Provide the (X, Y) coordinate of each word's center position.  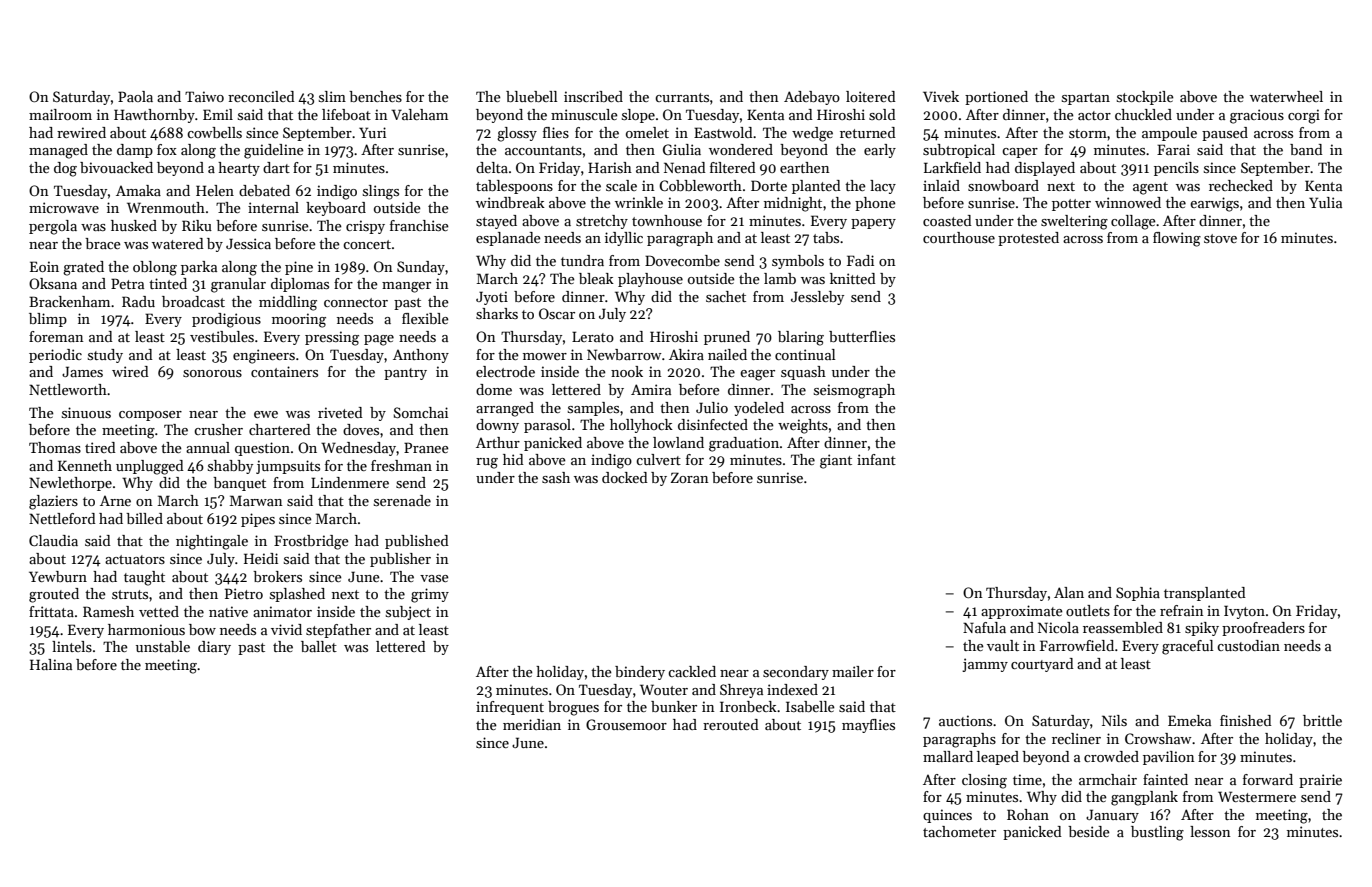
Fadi (860, 260)
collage (1133, 222)
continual (805, 354)
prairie (1320, 781)
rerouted (731, 724)
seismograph (854, 391)
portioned (996, 98)
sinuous (86, 412)
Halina (51, 664)
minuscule (584, 114)
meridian (532, 724)
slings (381, 192)
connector (356, 302)
